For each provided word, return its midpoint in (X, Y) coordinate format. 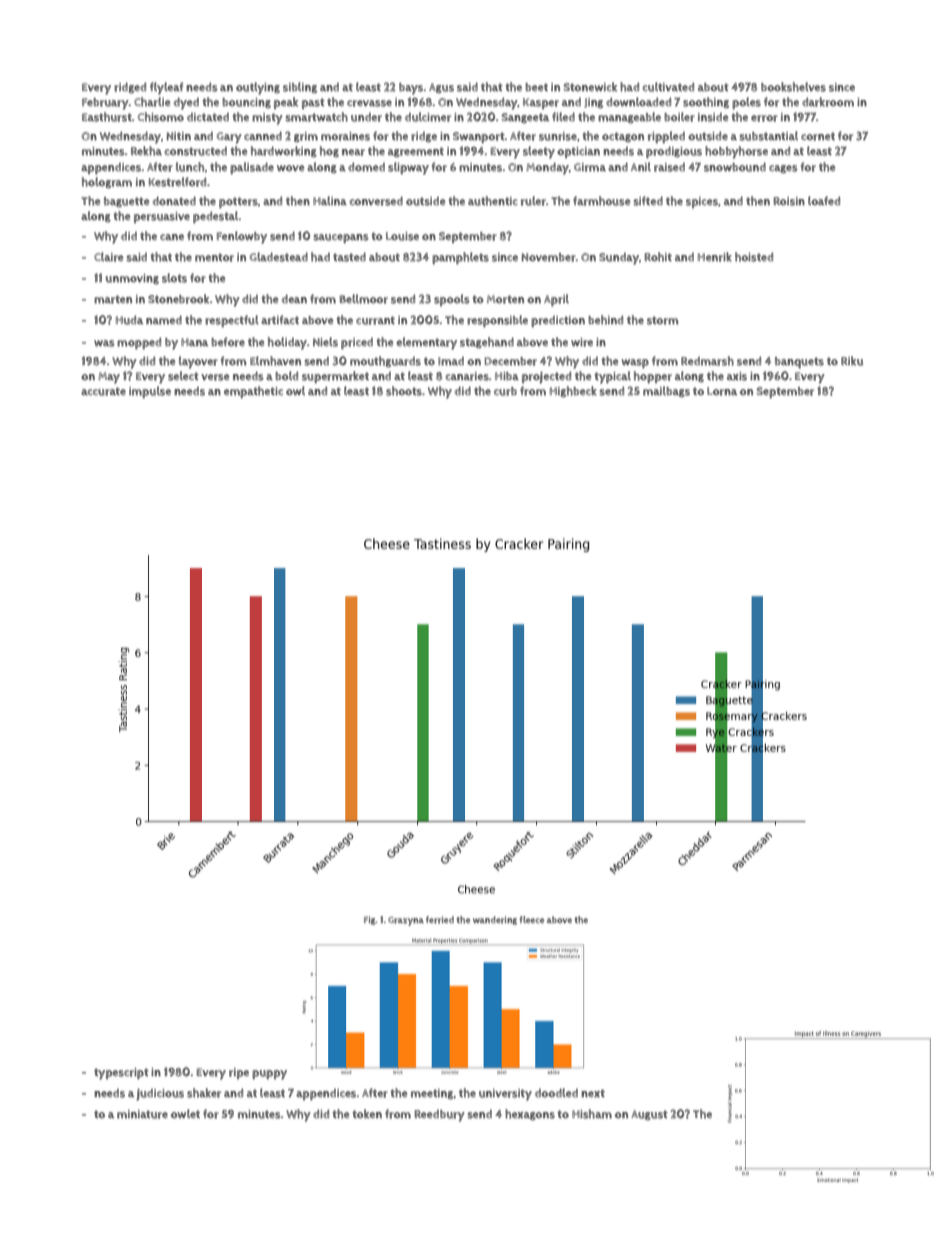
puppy (269, 1075)
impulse (150, 392)
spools (452, 300)
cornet (818, 136)
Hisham (592, 1114)
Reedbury (439, 1116)
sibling (300, 87)
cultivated (668, 87)
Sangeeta (525, 118)
